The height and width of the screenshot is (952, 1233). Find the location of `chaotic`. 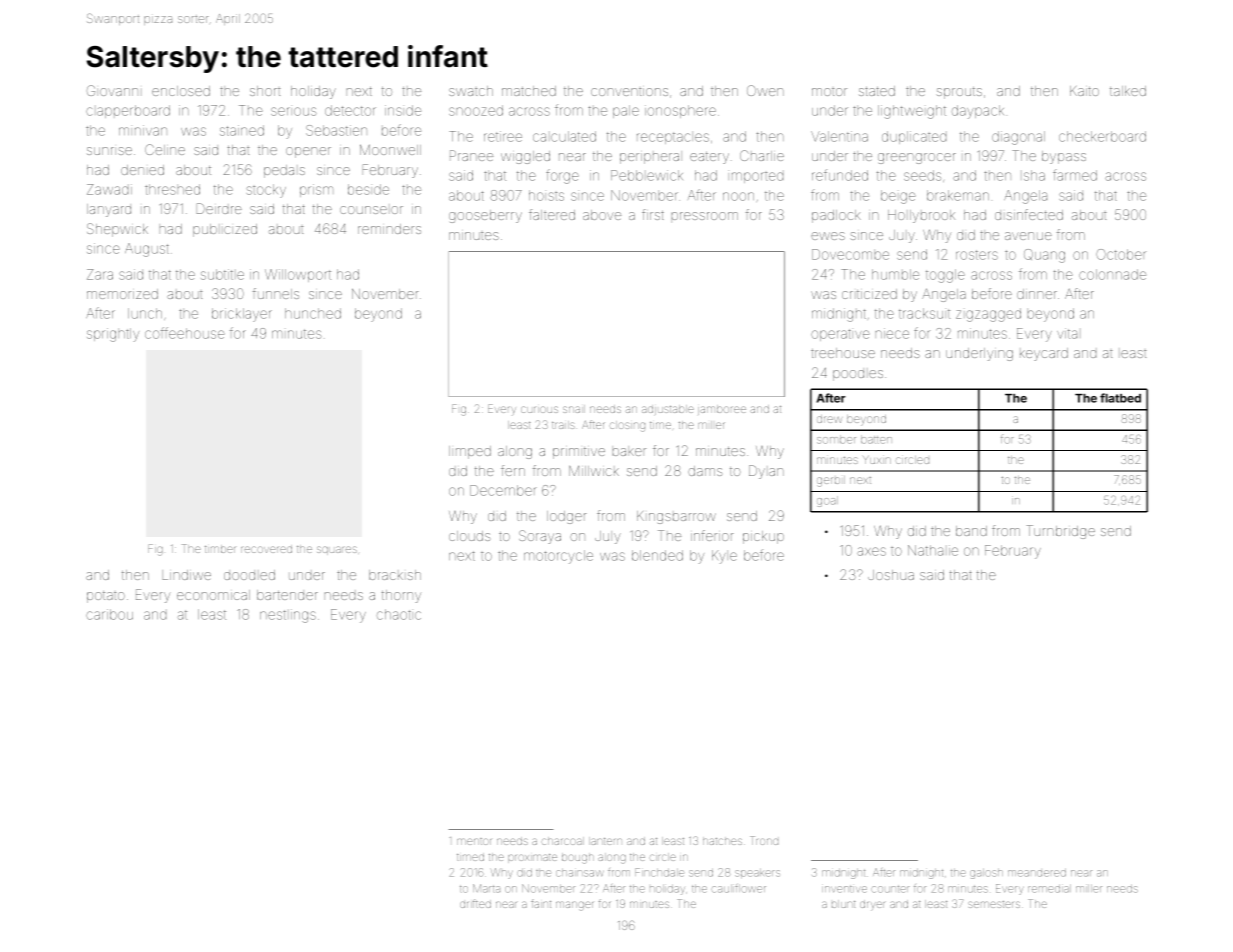

chaotic is located at coordinates (399, 614).
